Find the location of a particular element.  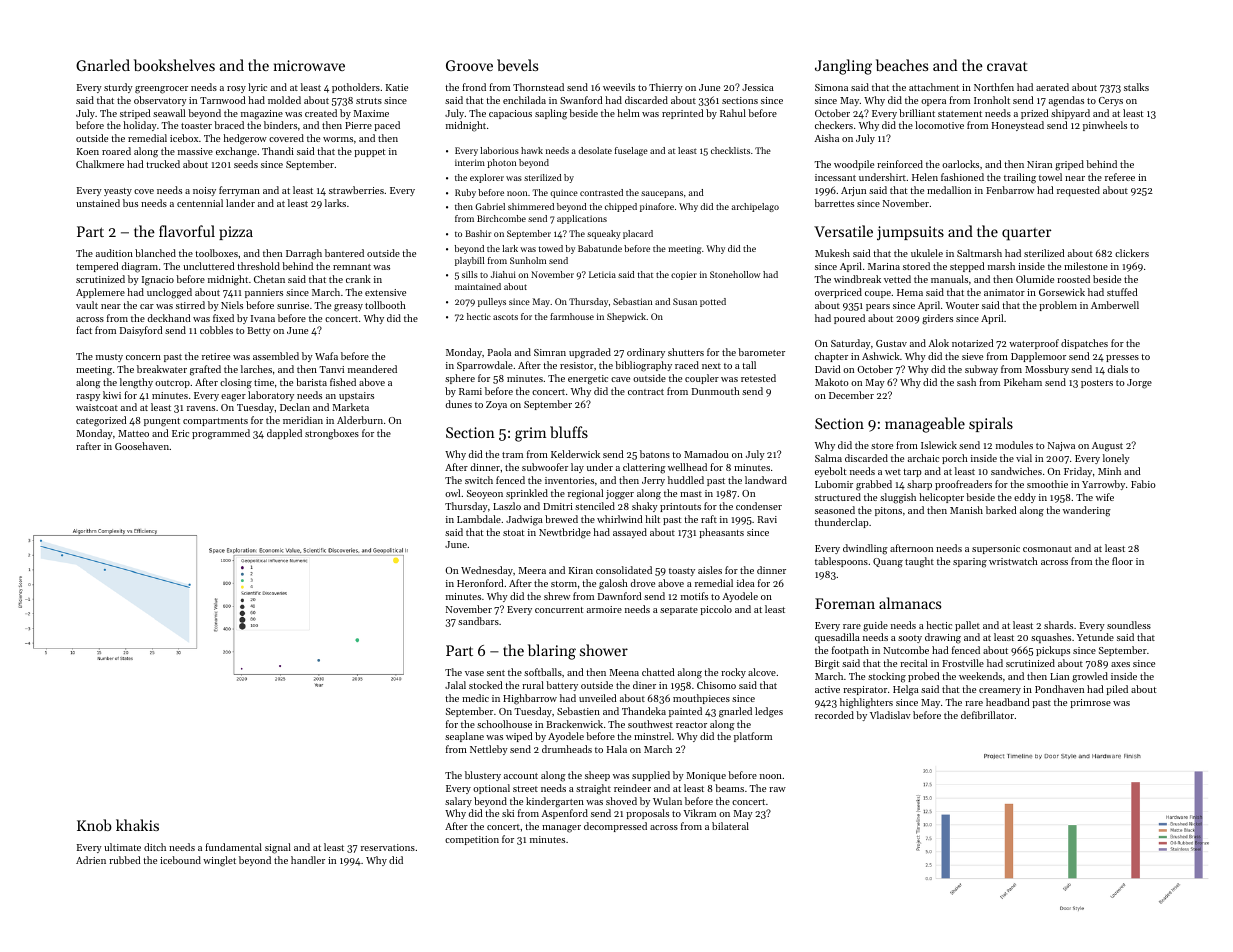

girders is located at coordinates (937, 319).
